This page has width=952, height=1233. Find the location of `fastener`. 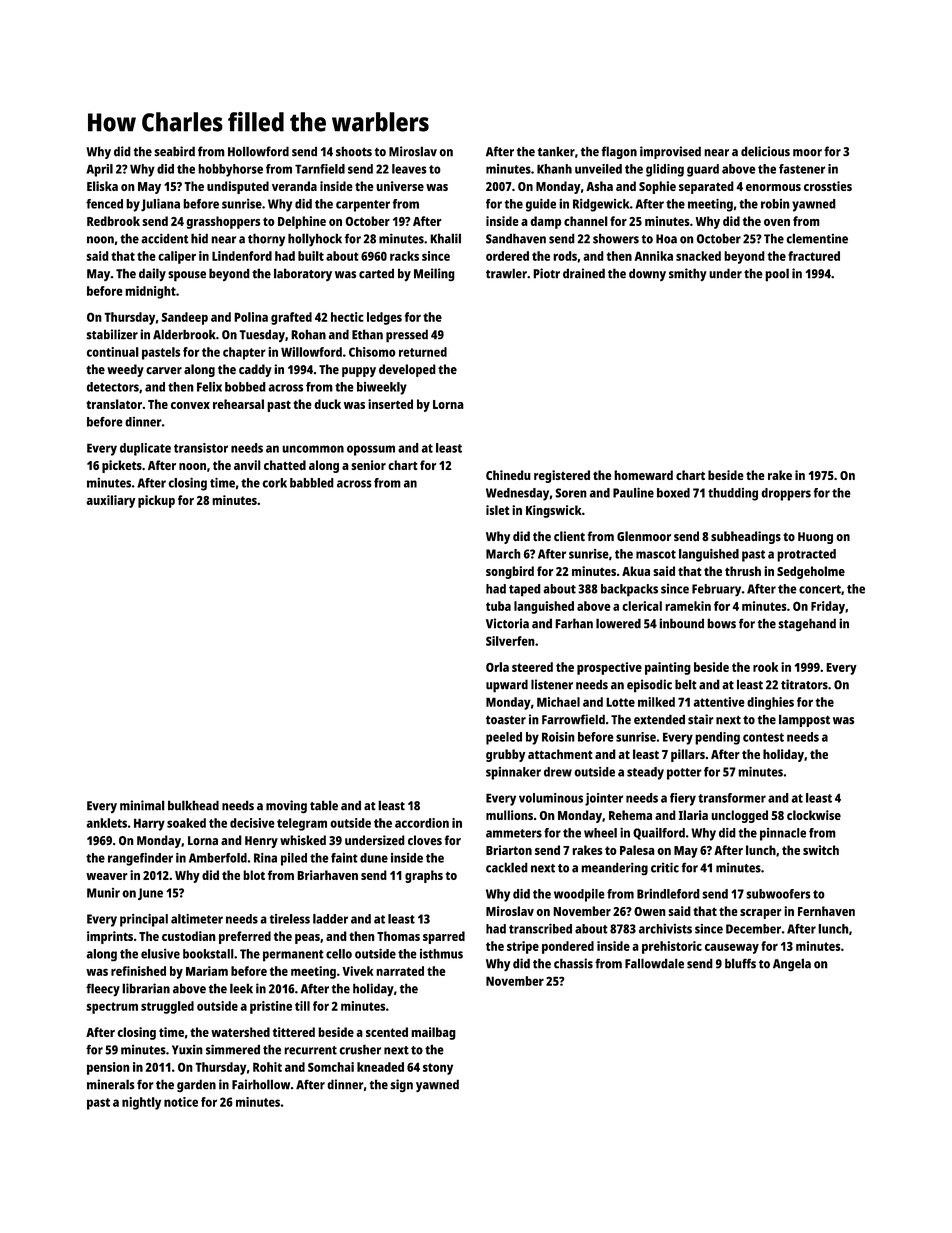

fastener is located at coordinates (802, 169).
